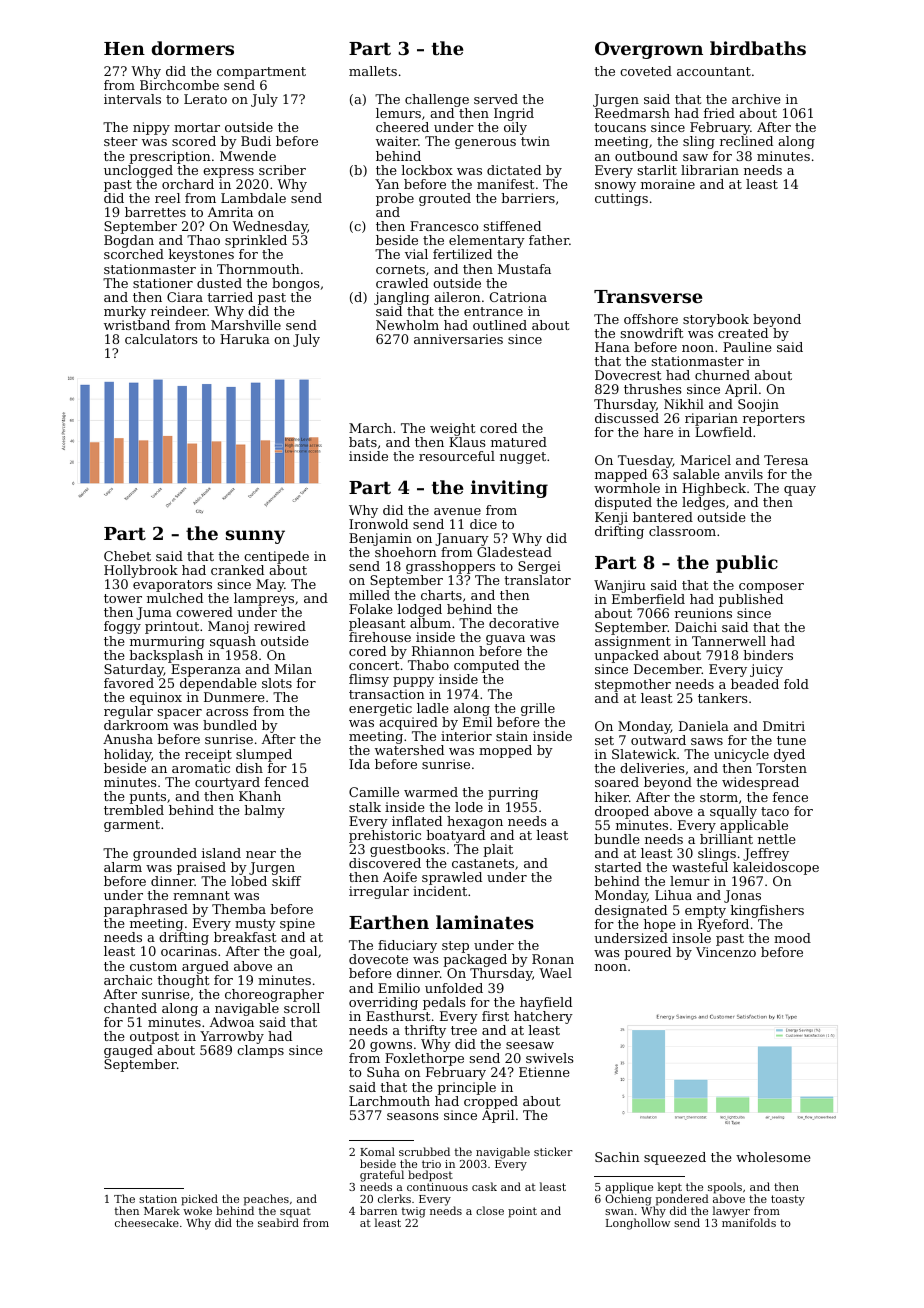  I want to click on mallets, so click(373, 71).
